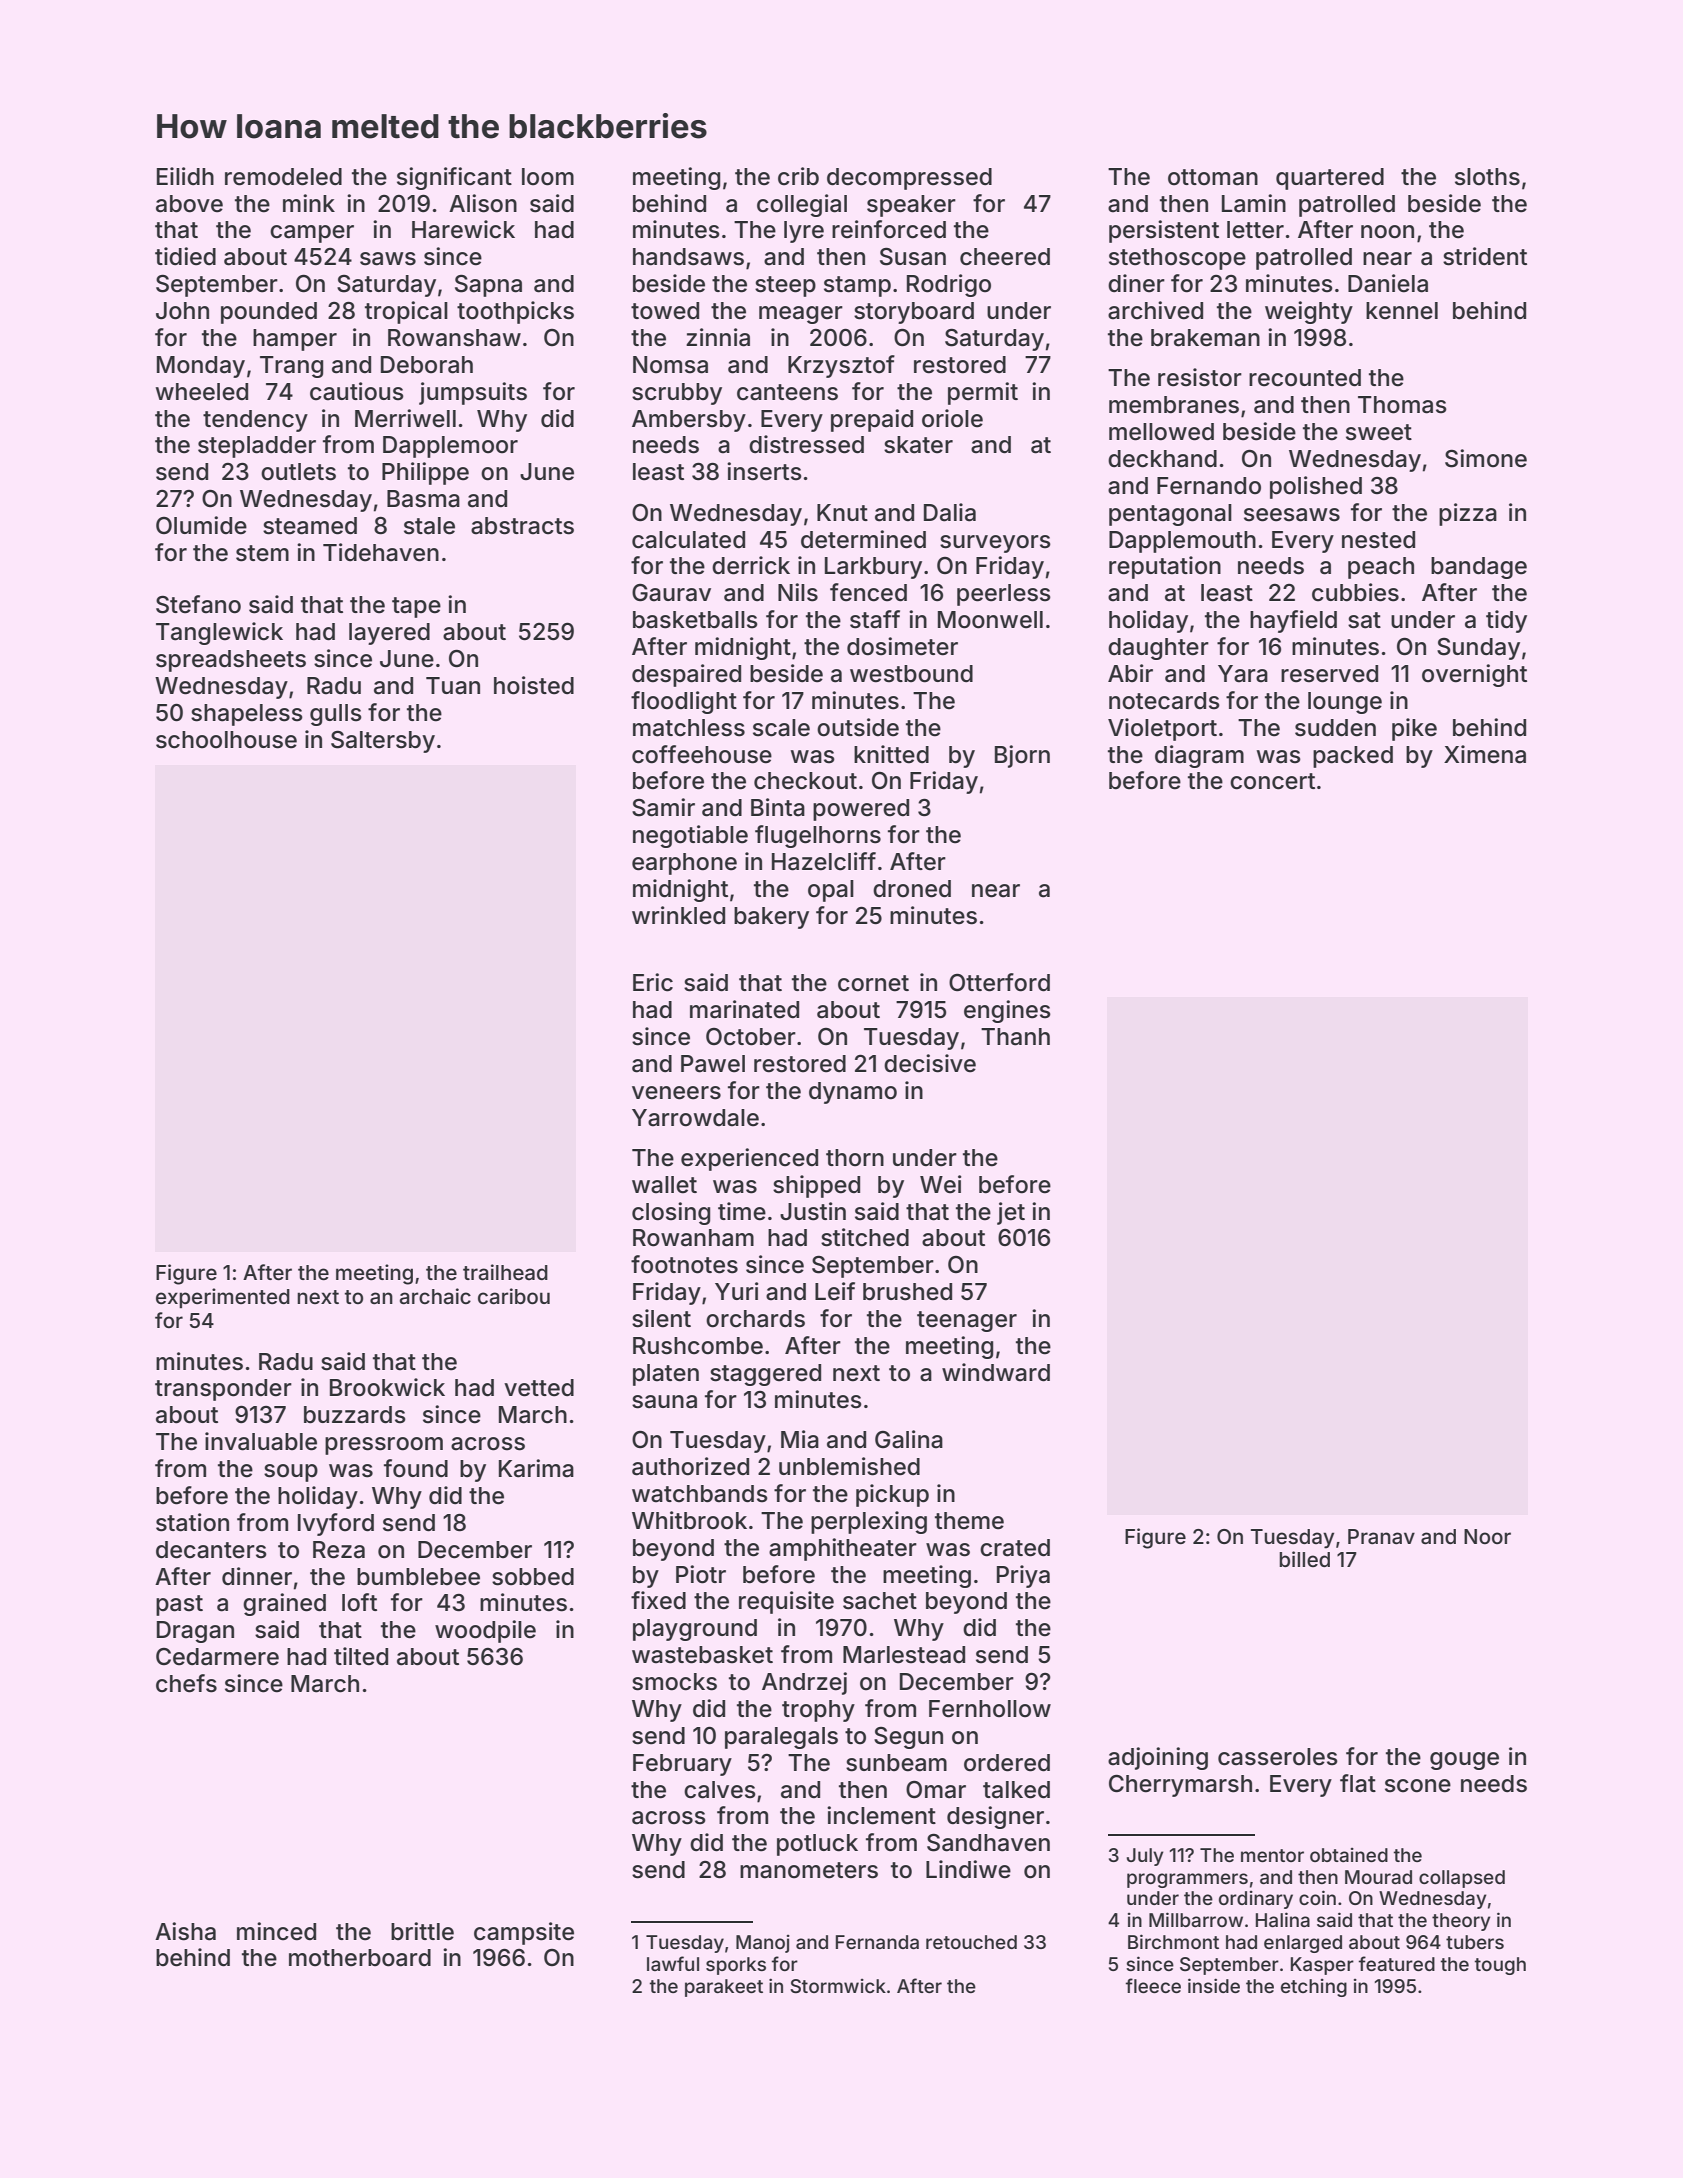 The image size is (1683, 2178). I want to click on theme, so click(969, 1521).
